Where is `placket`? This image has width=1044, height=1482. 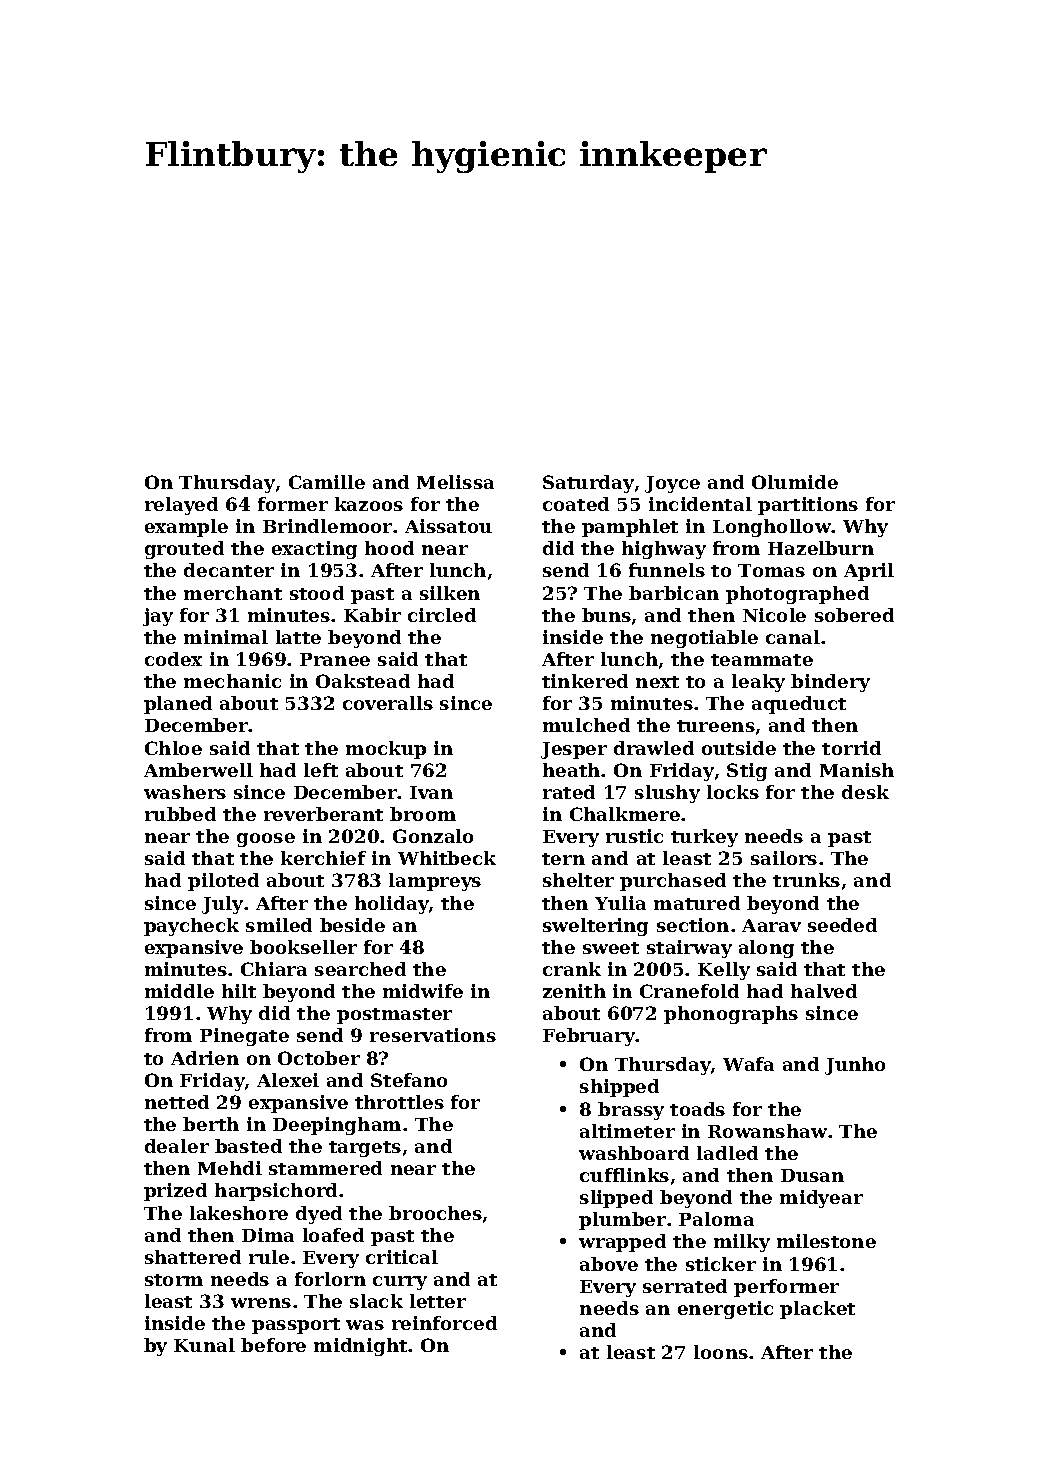 placket is located at coordinates (817, 1310).
